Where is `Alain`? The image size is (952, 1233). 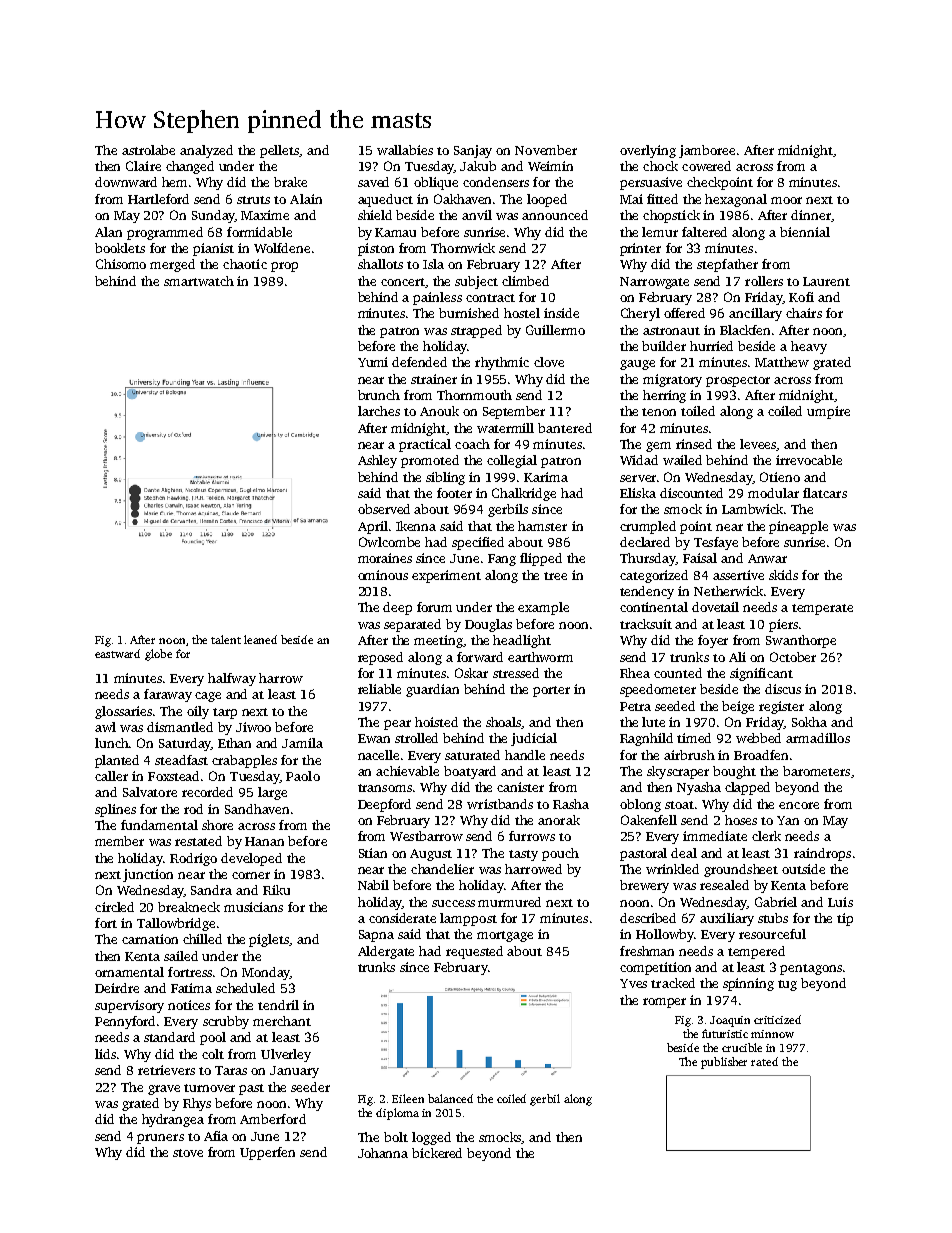 Alain is located at coordinates (306, 199).
